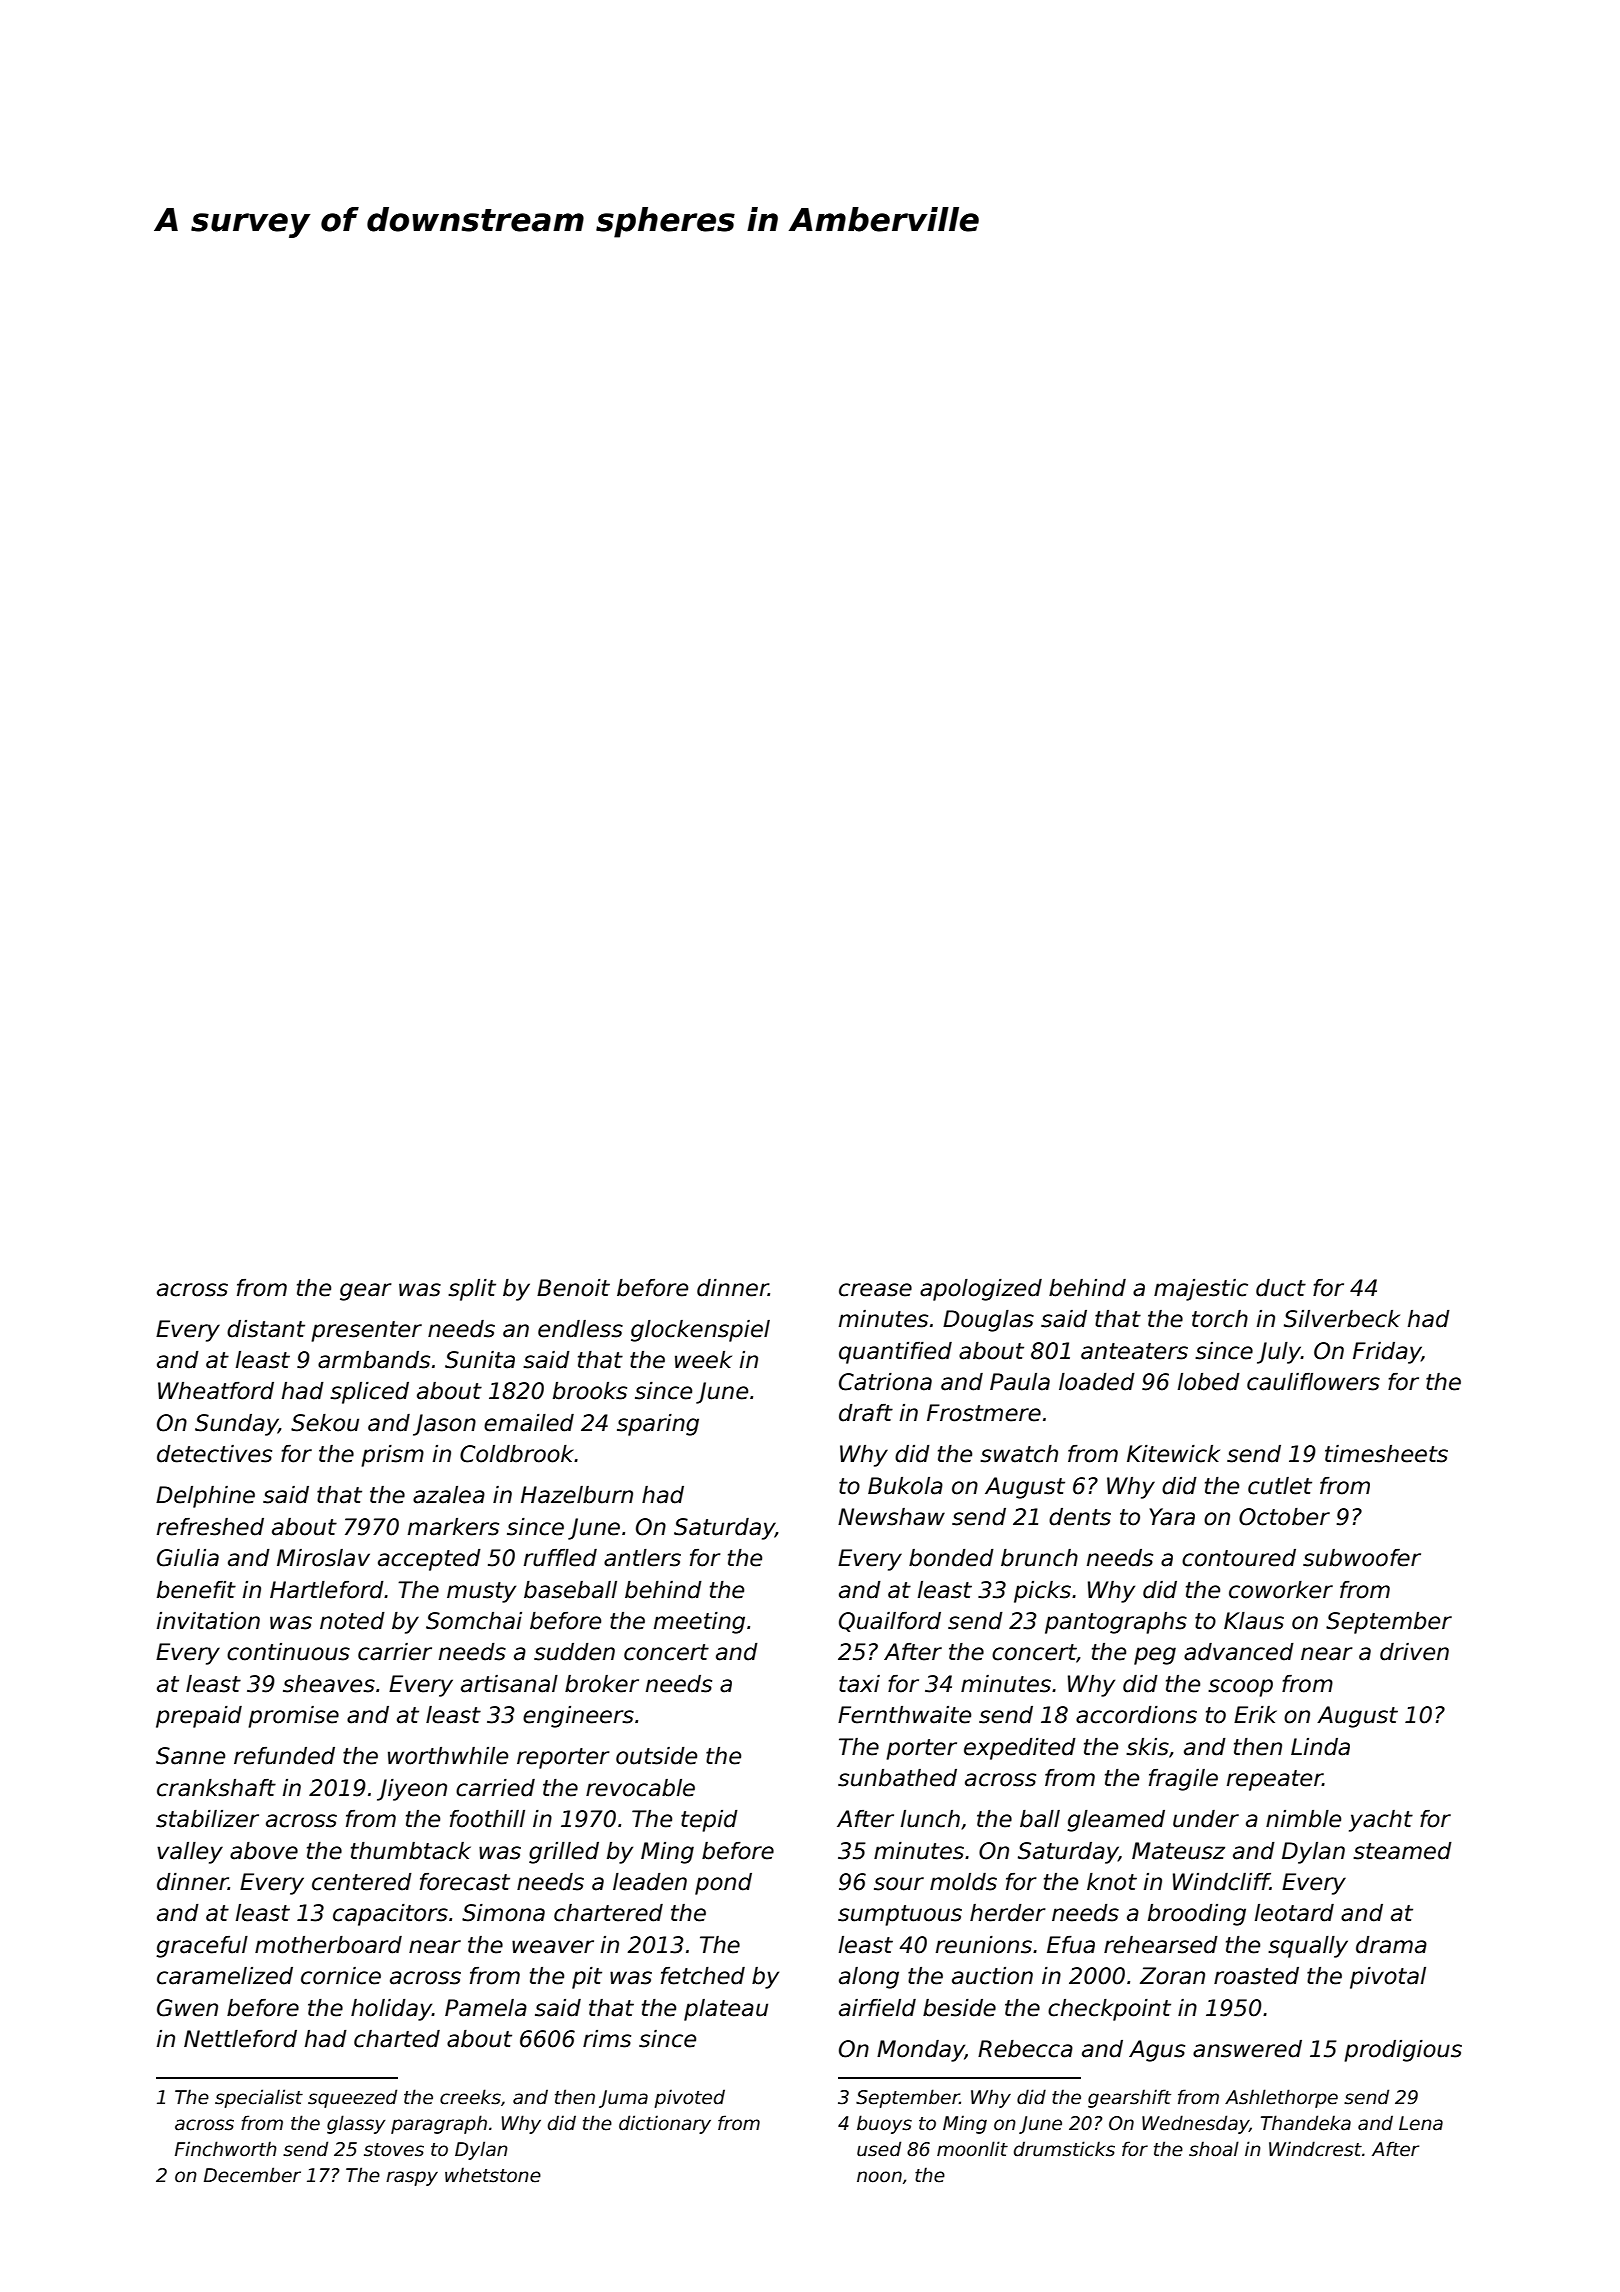  What do you see at coordinates (1402, 1851) in the document?
I see `steamed` at bounding box center [1402, 1851].
